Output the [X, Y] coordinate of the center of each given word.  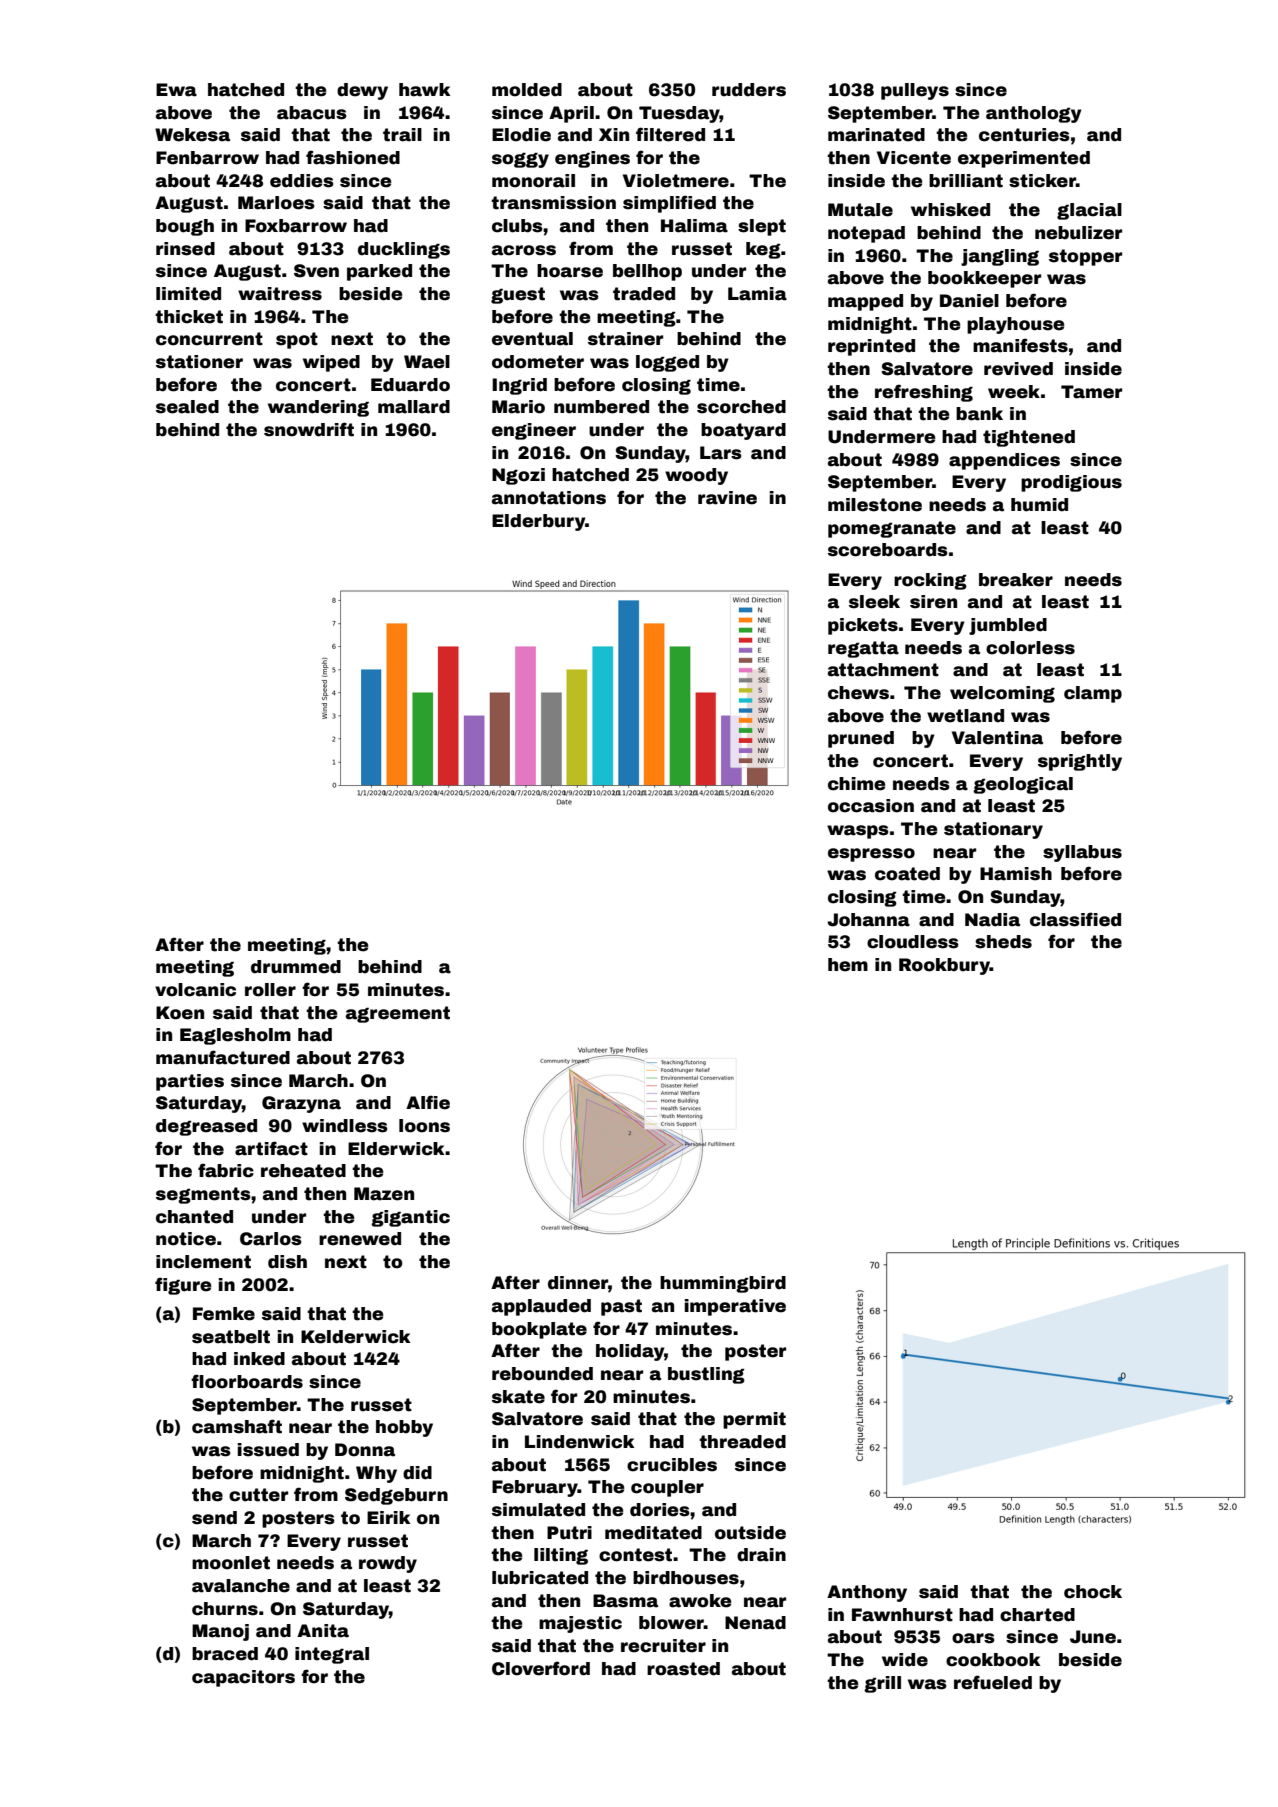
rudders [749, 90]
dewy [362, 91]
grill [882, 1684]
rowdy [388, 1564]
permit [754, 1420]
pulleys [915, 91]
